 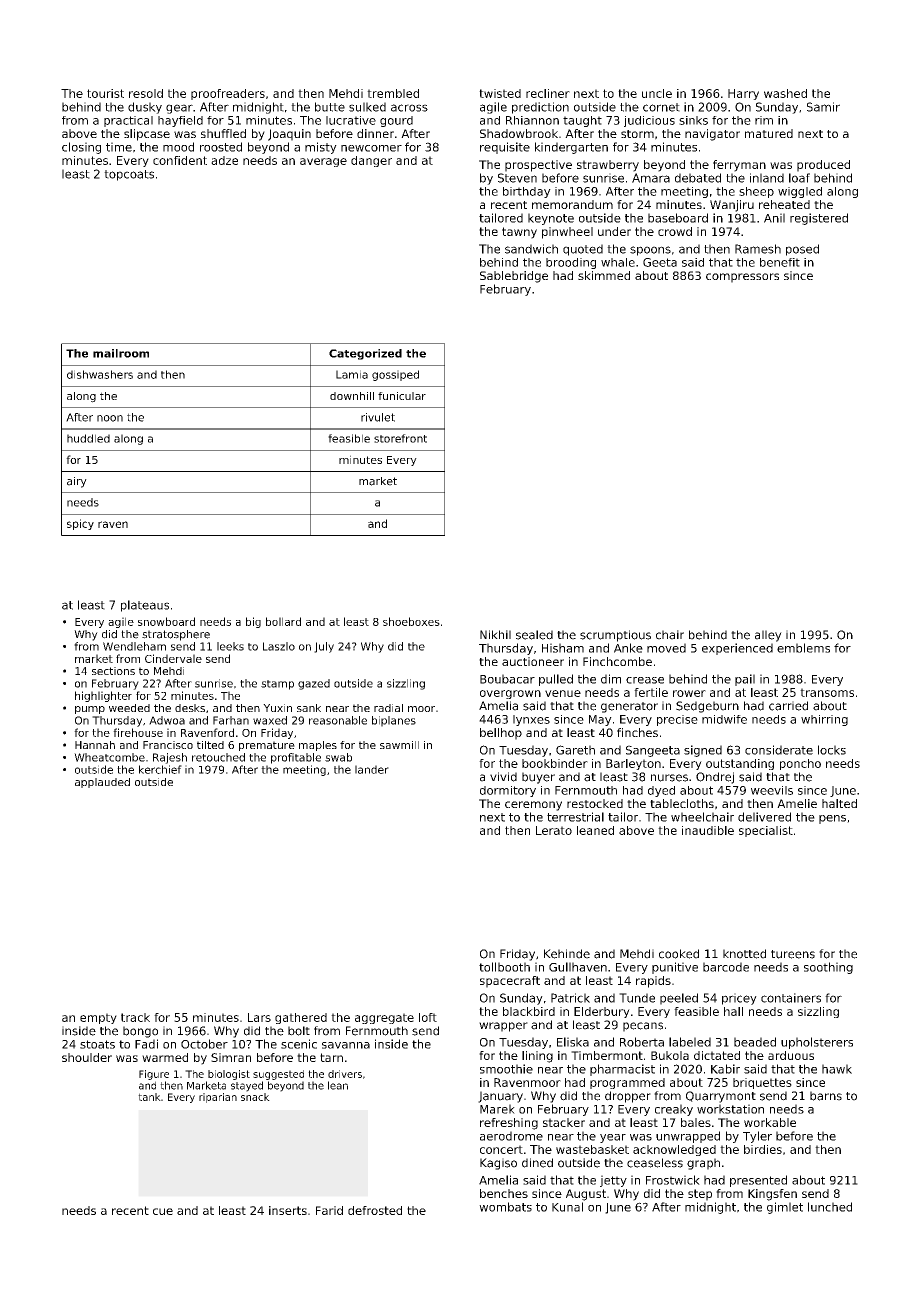 I want to click on airy, so click(x=77, y=482).
